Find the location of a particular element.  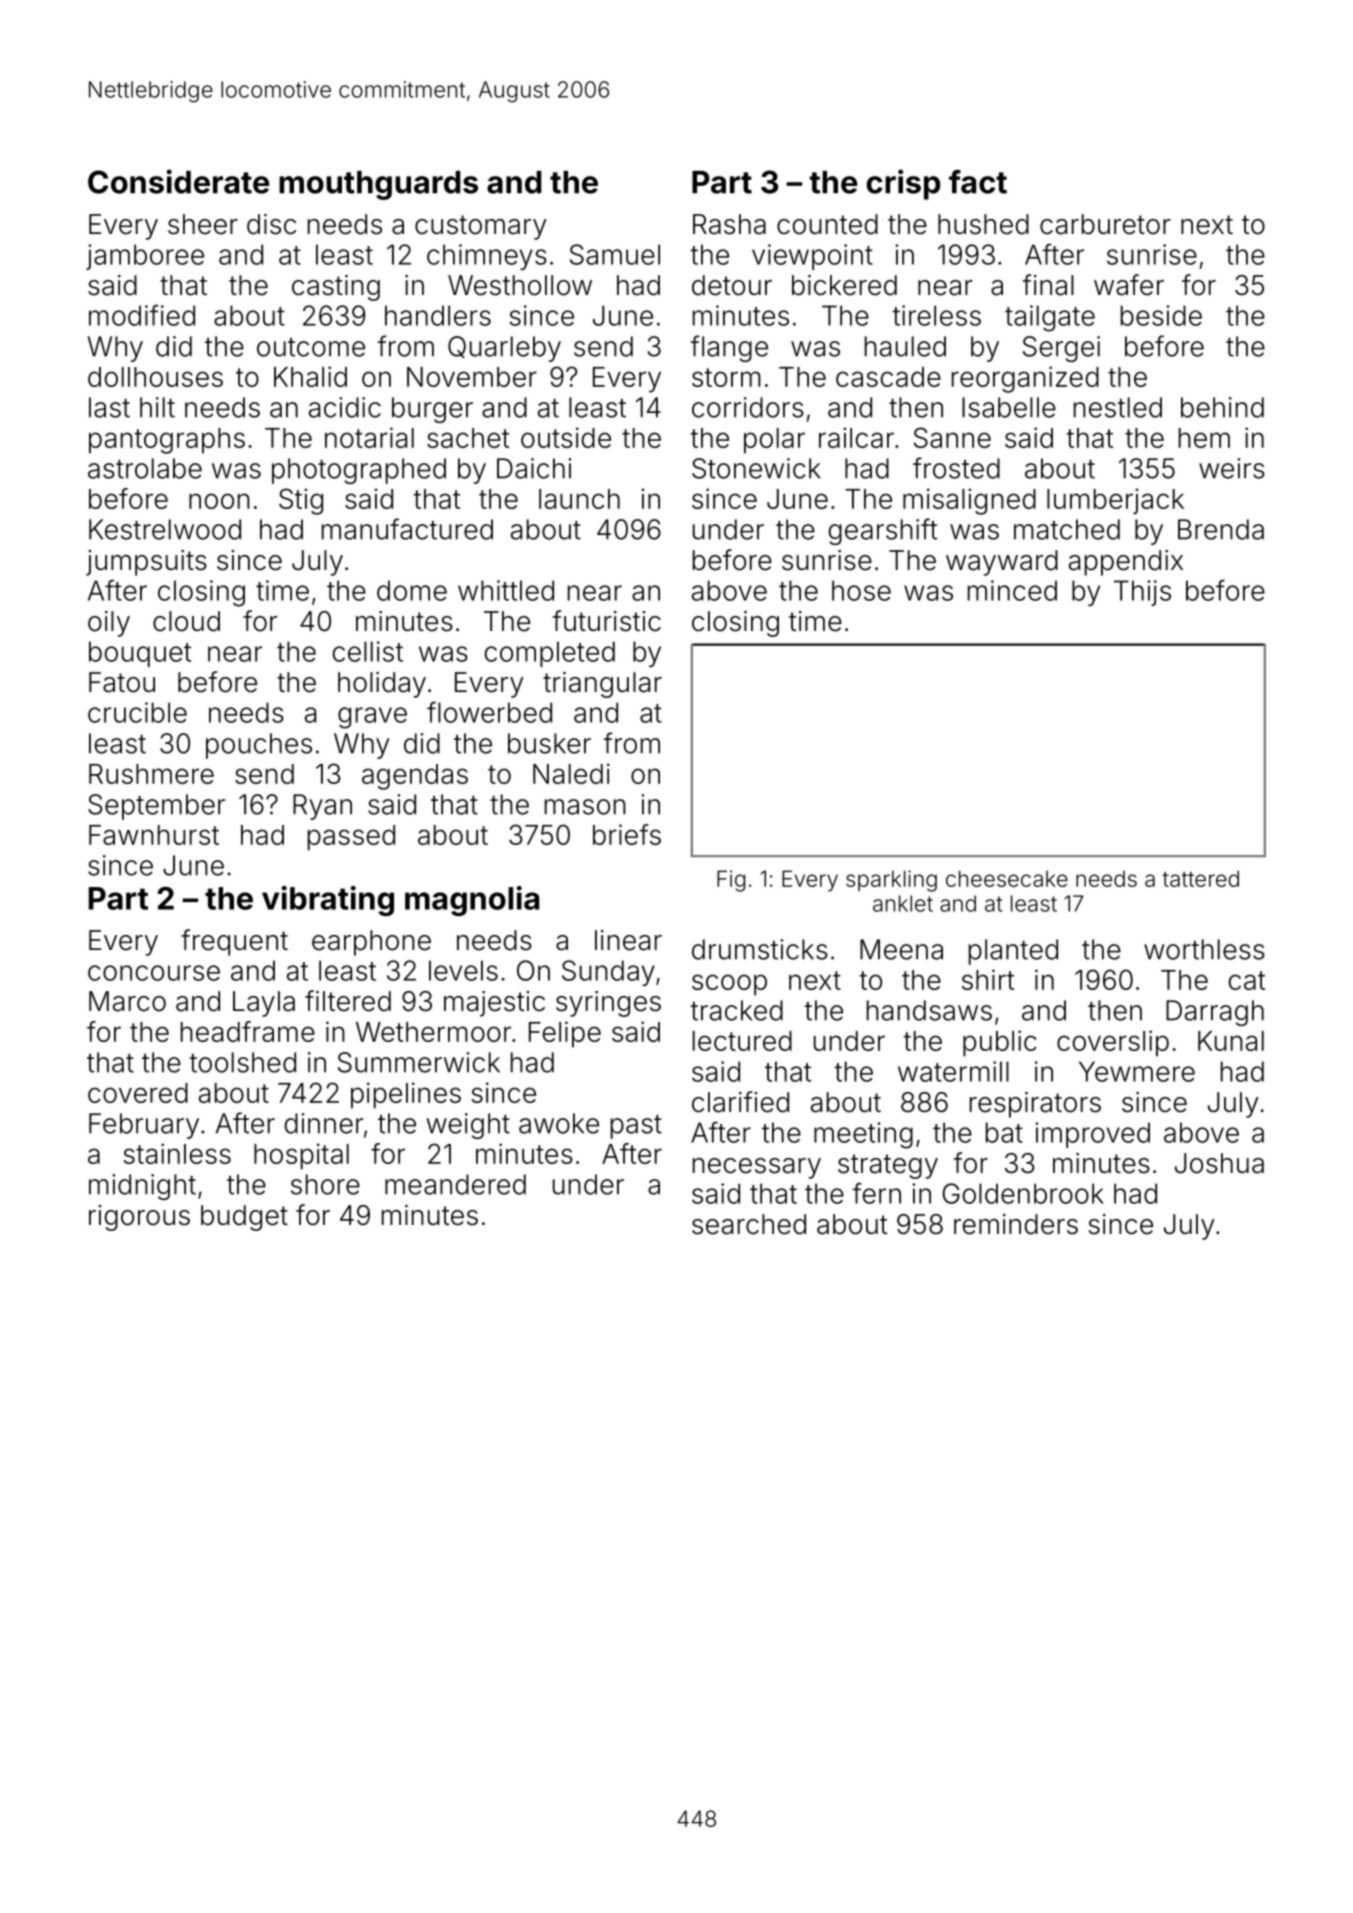

Considerate is located at coordinates (178, 181).
